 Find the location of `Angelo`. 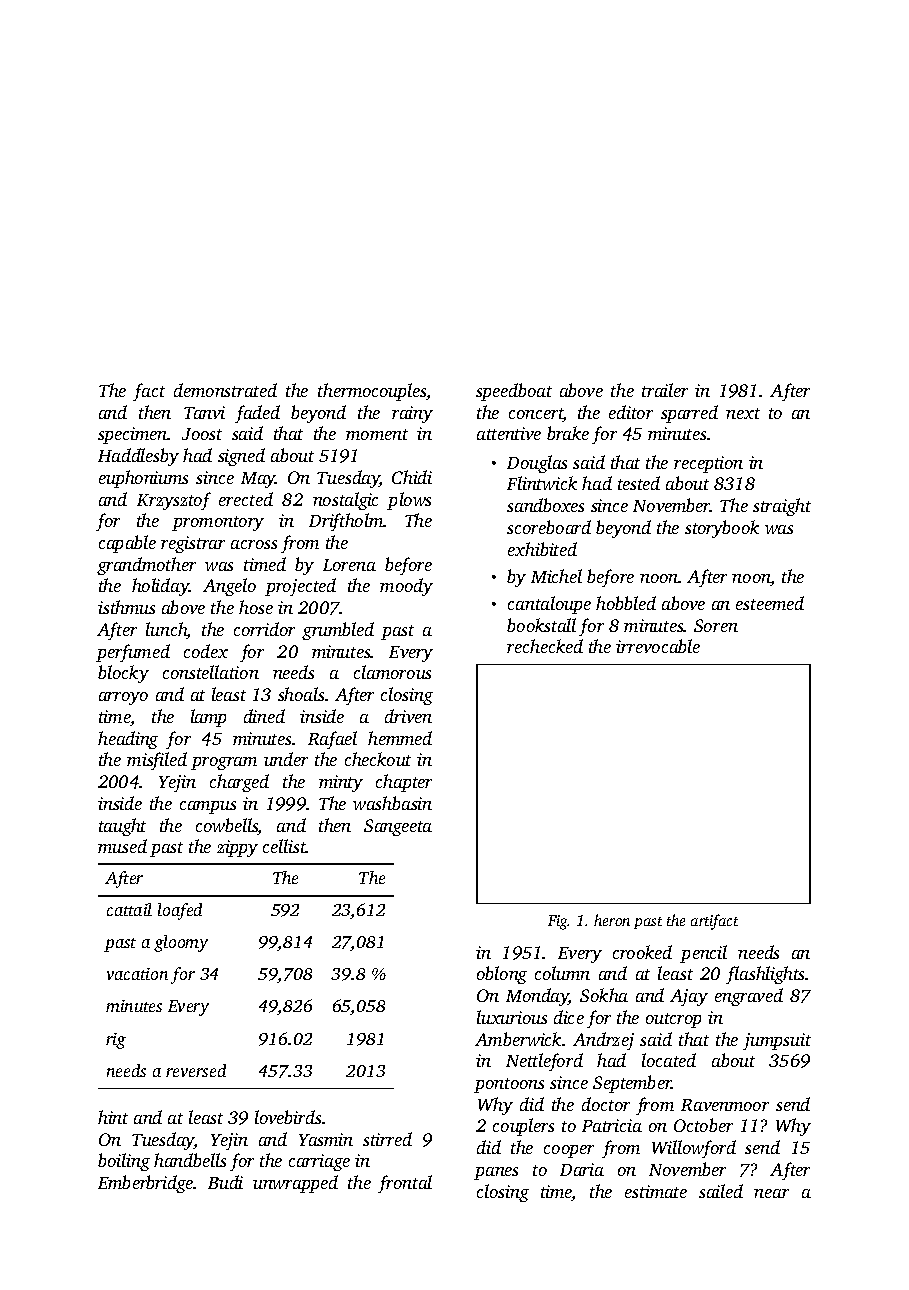

Angelo is located at coordinates (229, 587).
